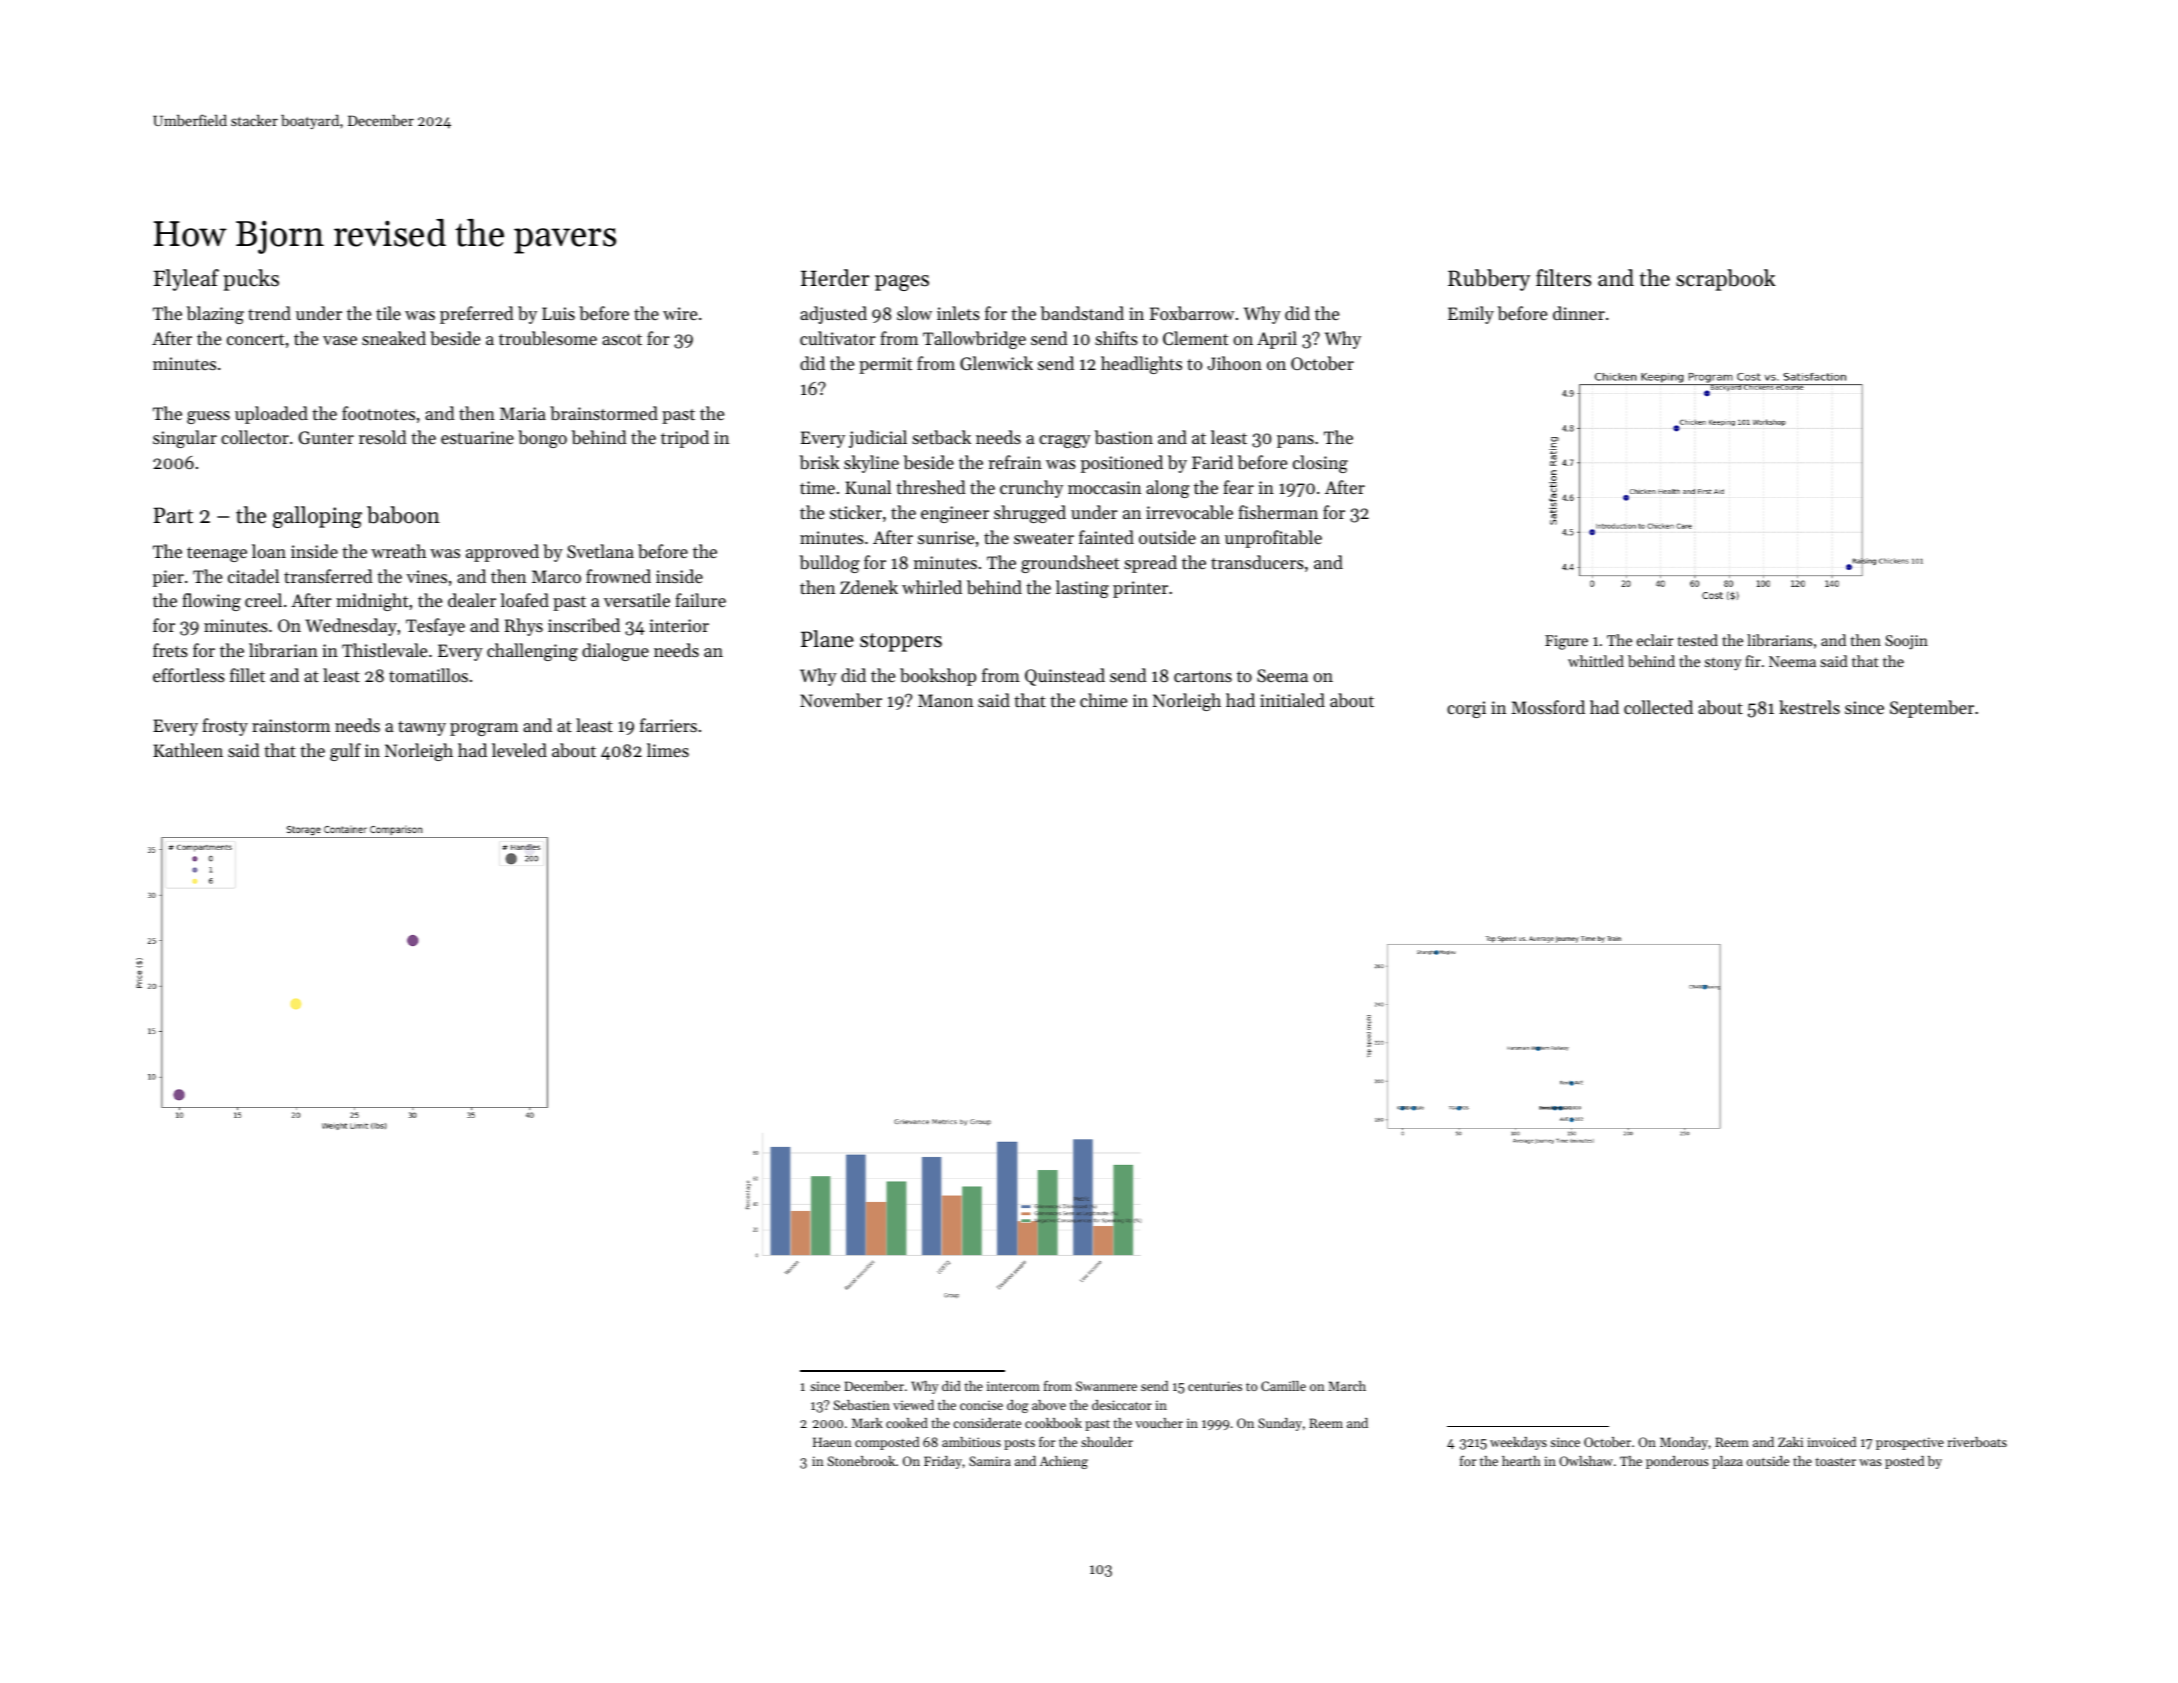 This image has width=2178, height=1683. I want to click on Rubbery, so click(1489, 280).
